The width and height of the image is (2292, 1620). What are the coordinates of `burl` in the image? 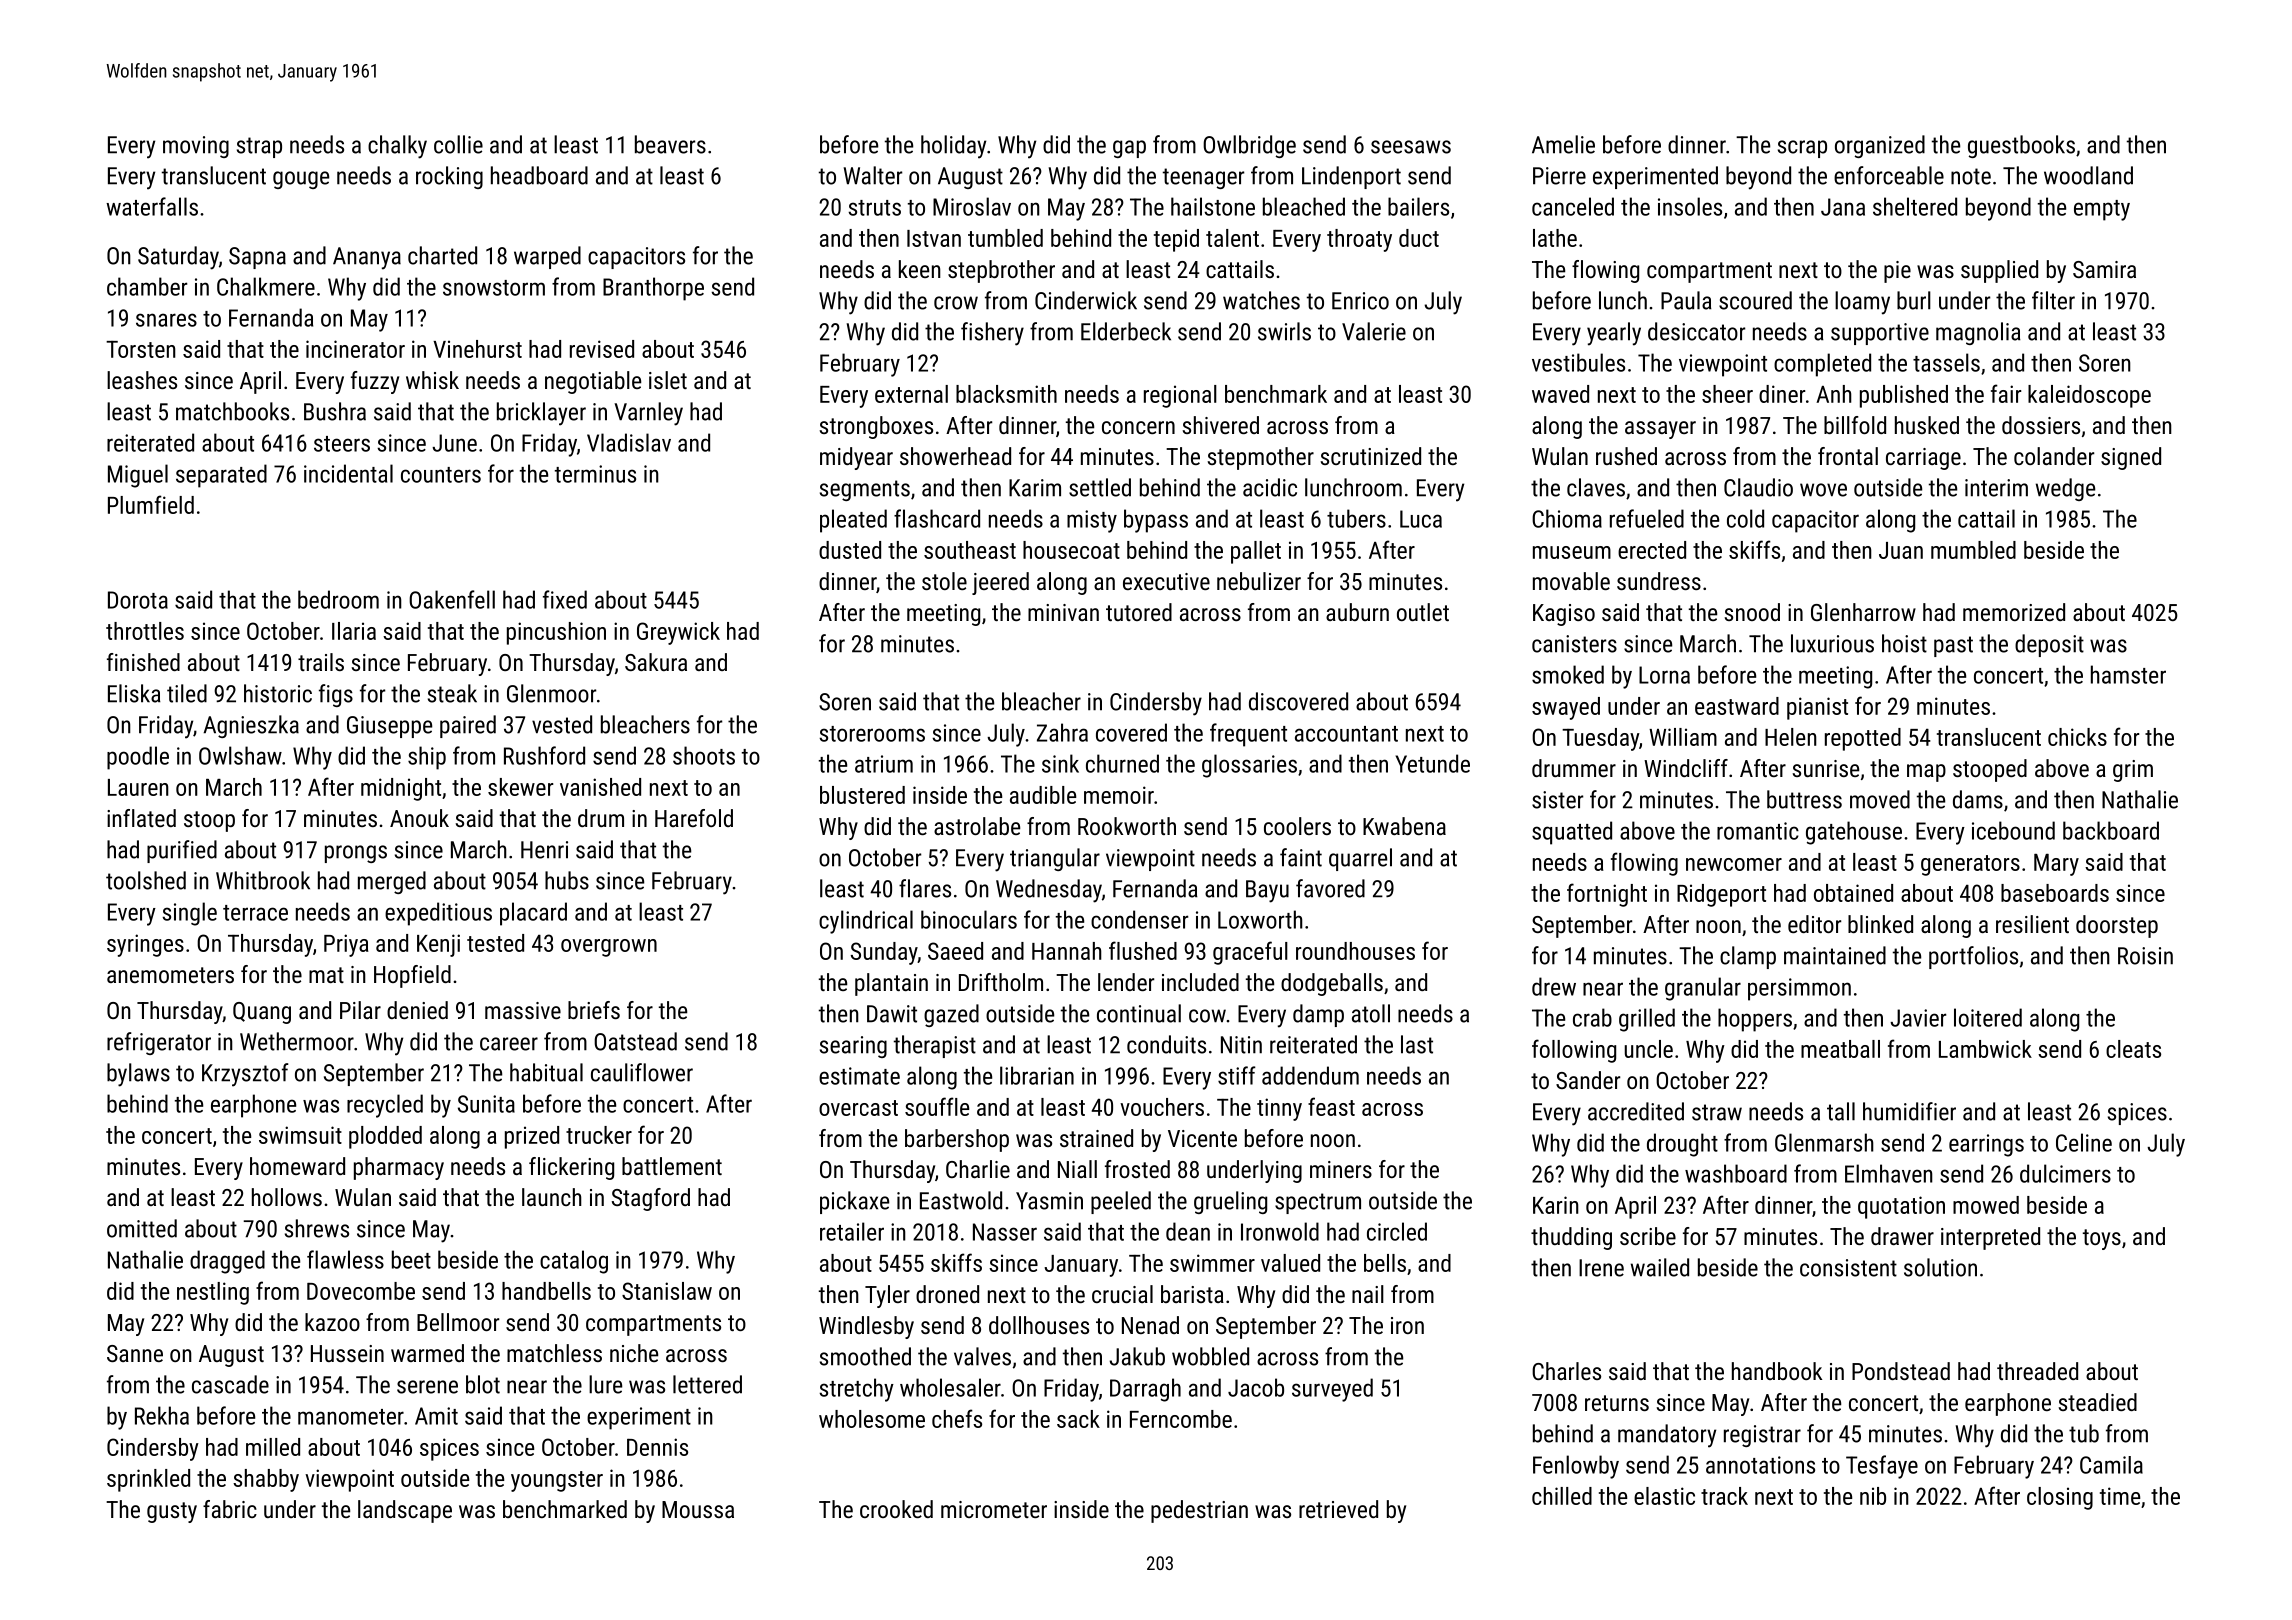 It's located at (1914, 300).
